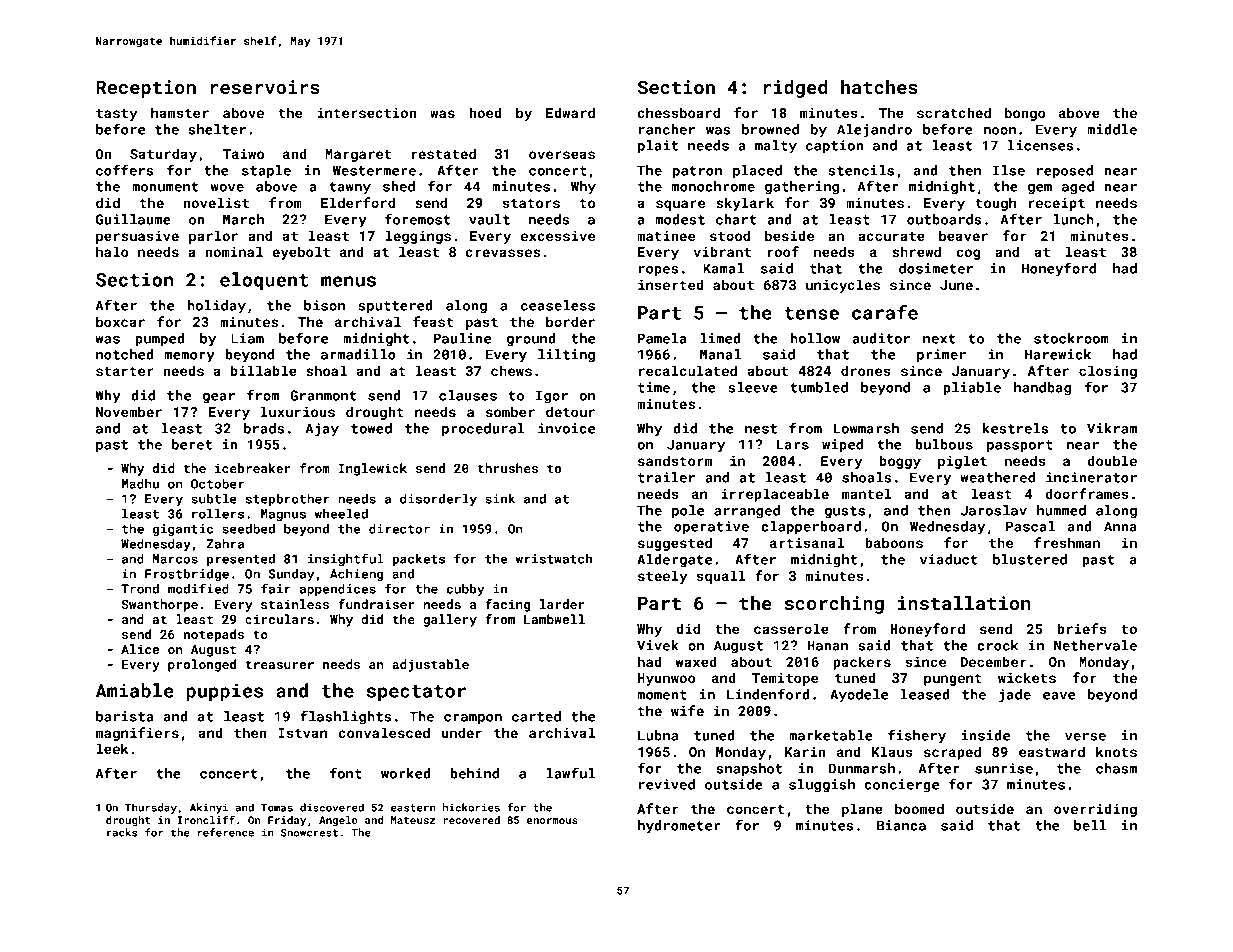 The width and height of the screenshot is (1233, 952). I want to click on Pamela, so click(662, 338).
